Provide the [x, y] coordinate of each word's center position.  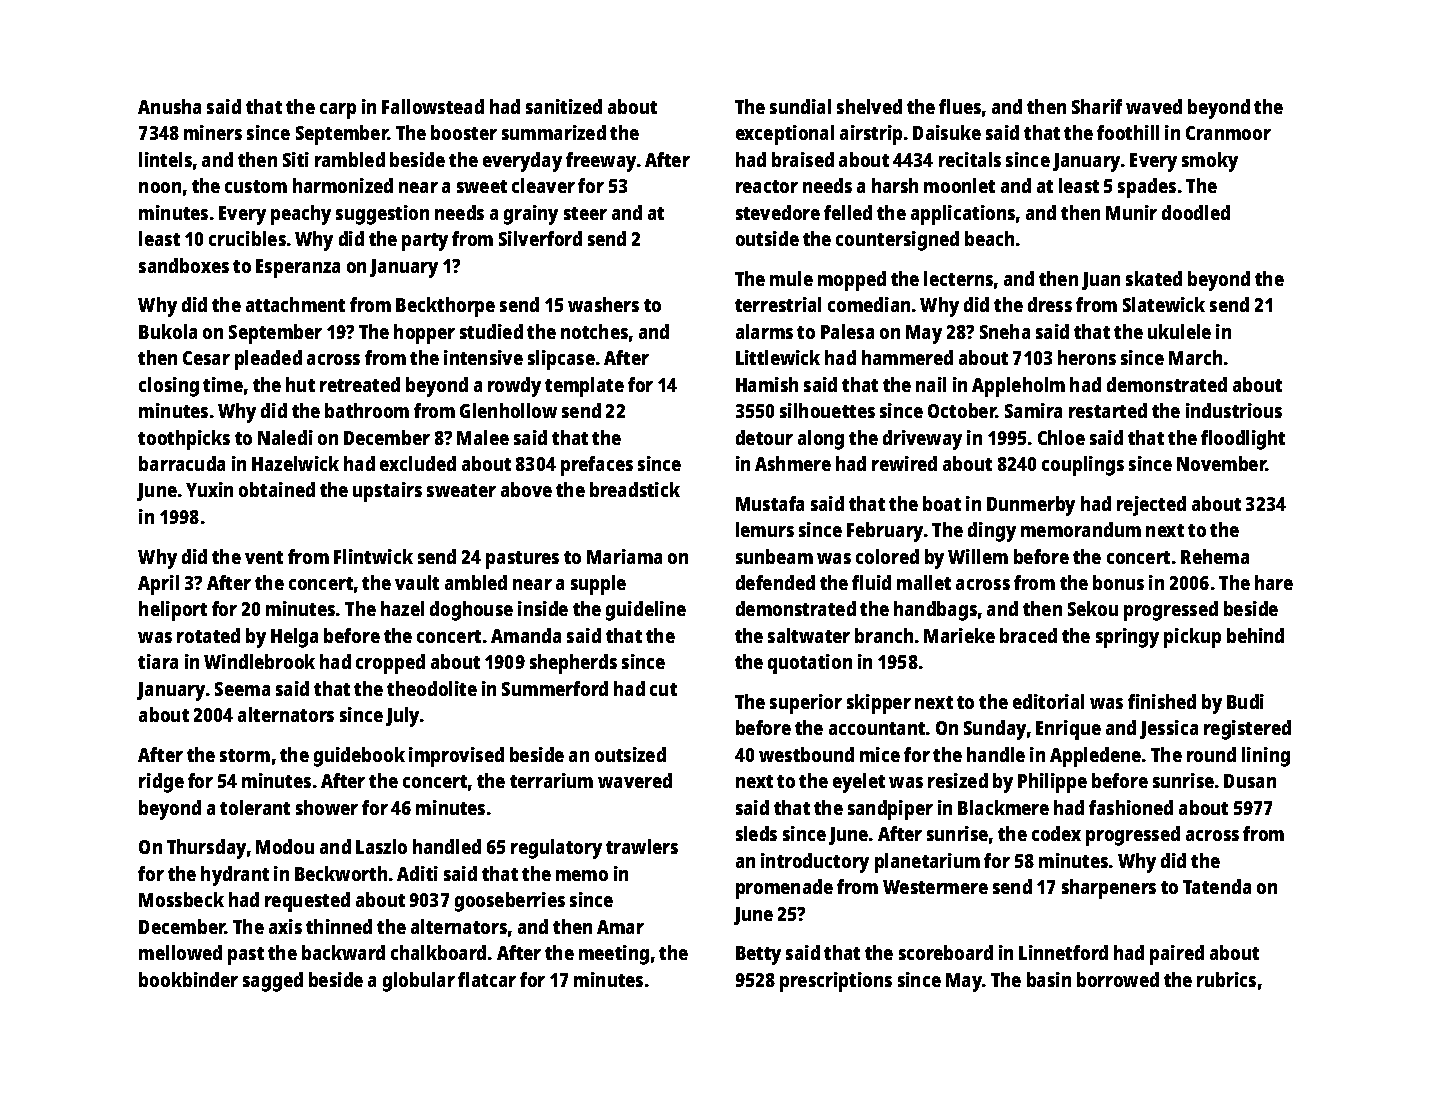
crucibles [247, 238]
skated [1154, 278]
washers [603, 304]
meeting [614, 955]
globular [419, 982]
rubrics [1226, 979]
